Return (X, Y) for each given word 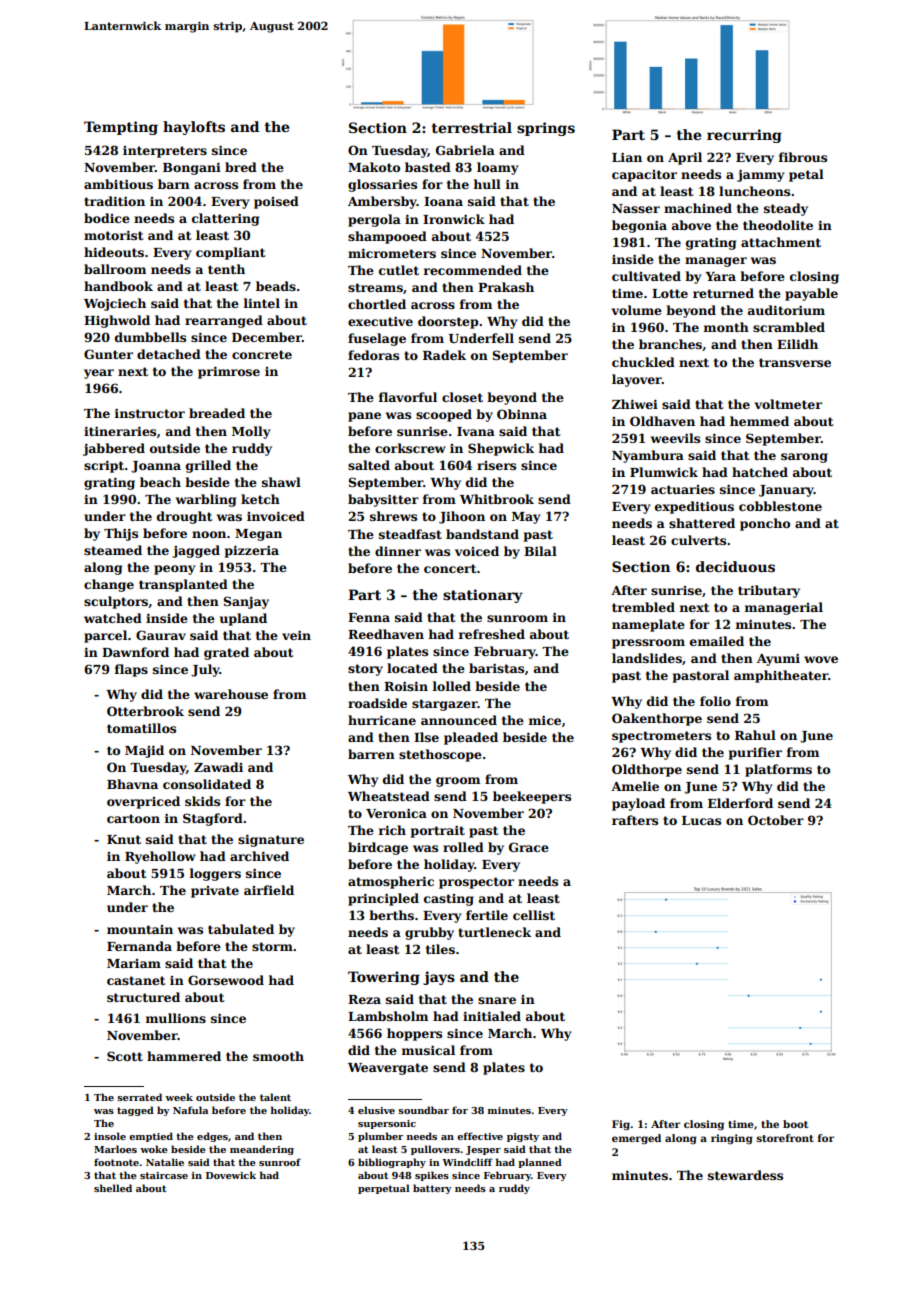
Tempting (121, 128)
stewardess (745, 1175)
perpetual (384, 1189)
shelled (113, 1188)
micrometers (392, 253)
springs (546, 129)
